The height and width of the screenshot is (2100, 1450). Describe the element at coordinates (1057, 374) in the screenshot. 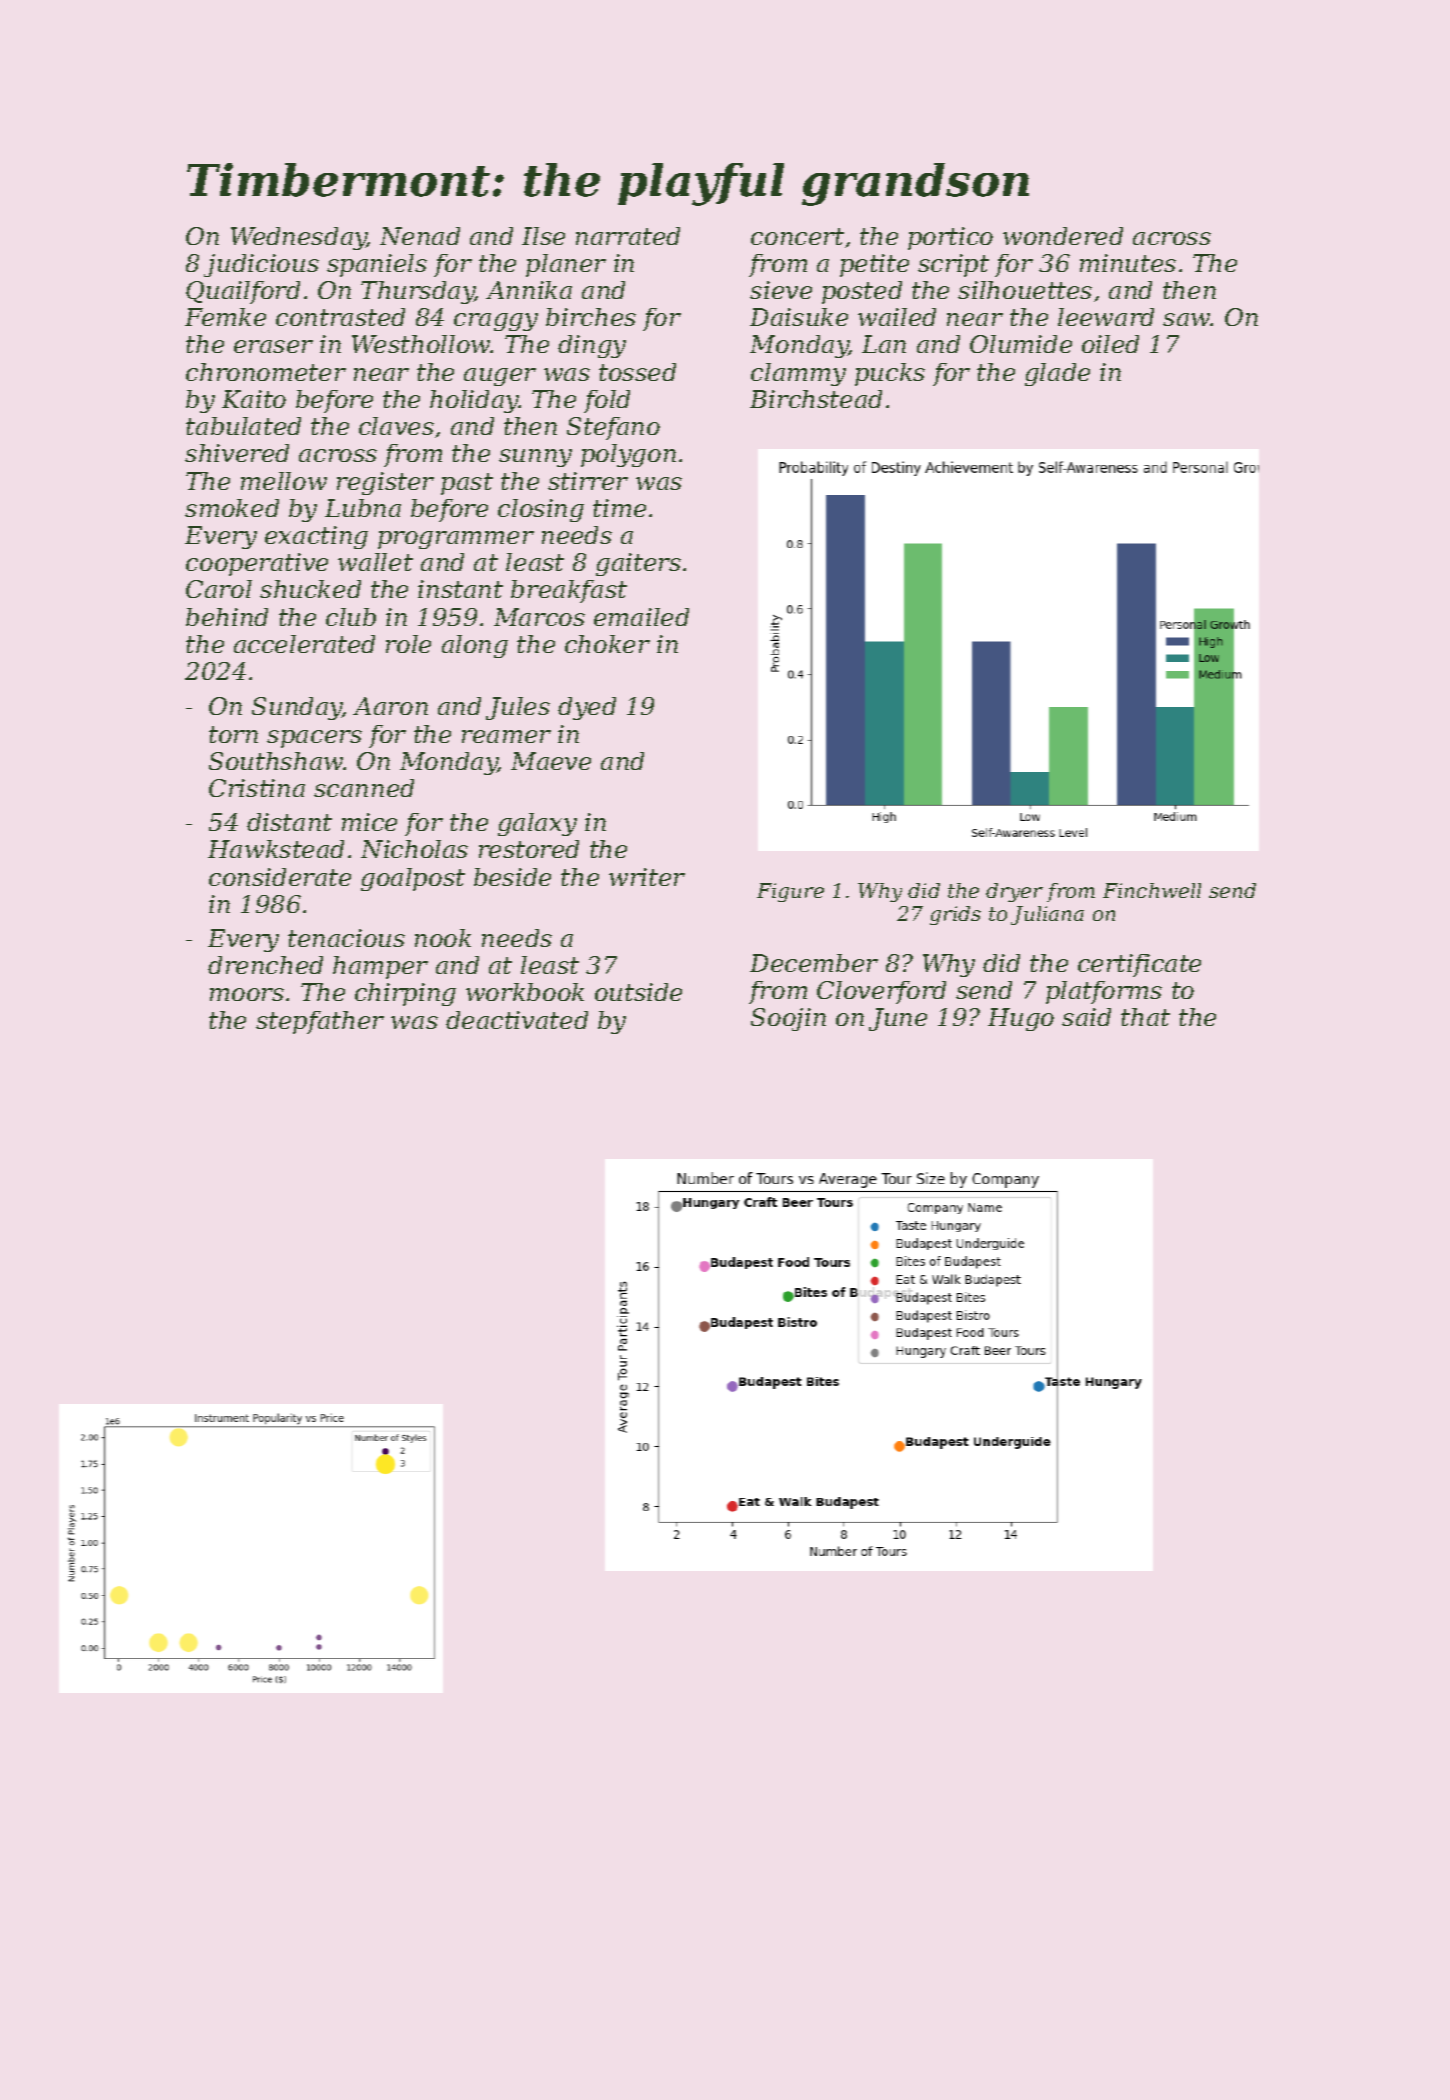

I see `glade` at that location.
